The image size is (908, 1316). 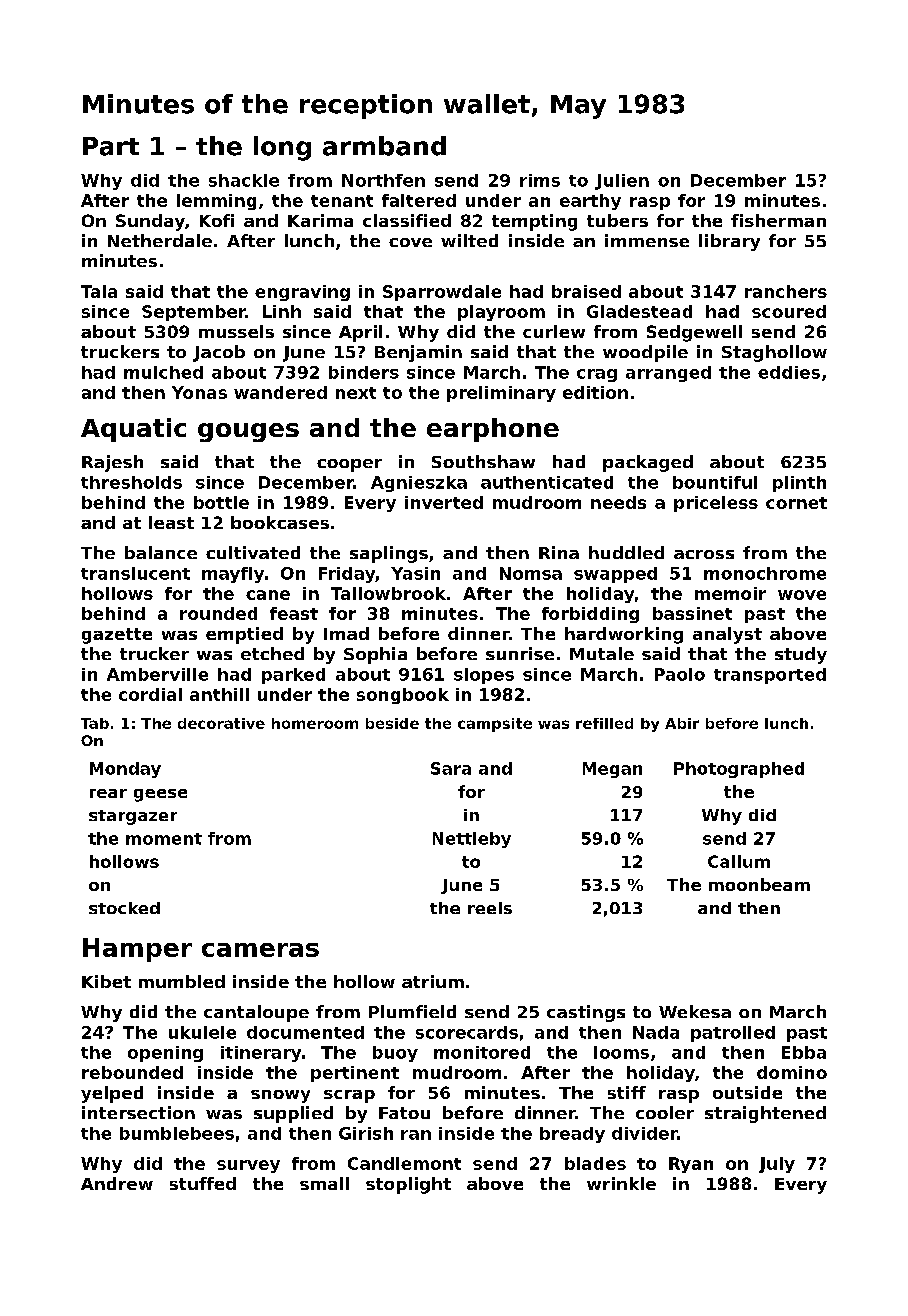 What do you see at coordinates (554, 331) in the document?
I see `curlew` at bounding box center [554, 331].
